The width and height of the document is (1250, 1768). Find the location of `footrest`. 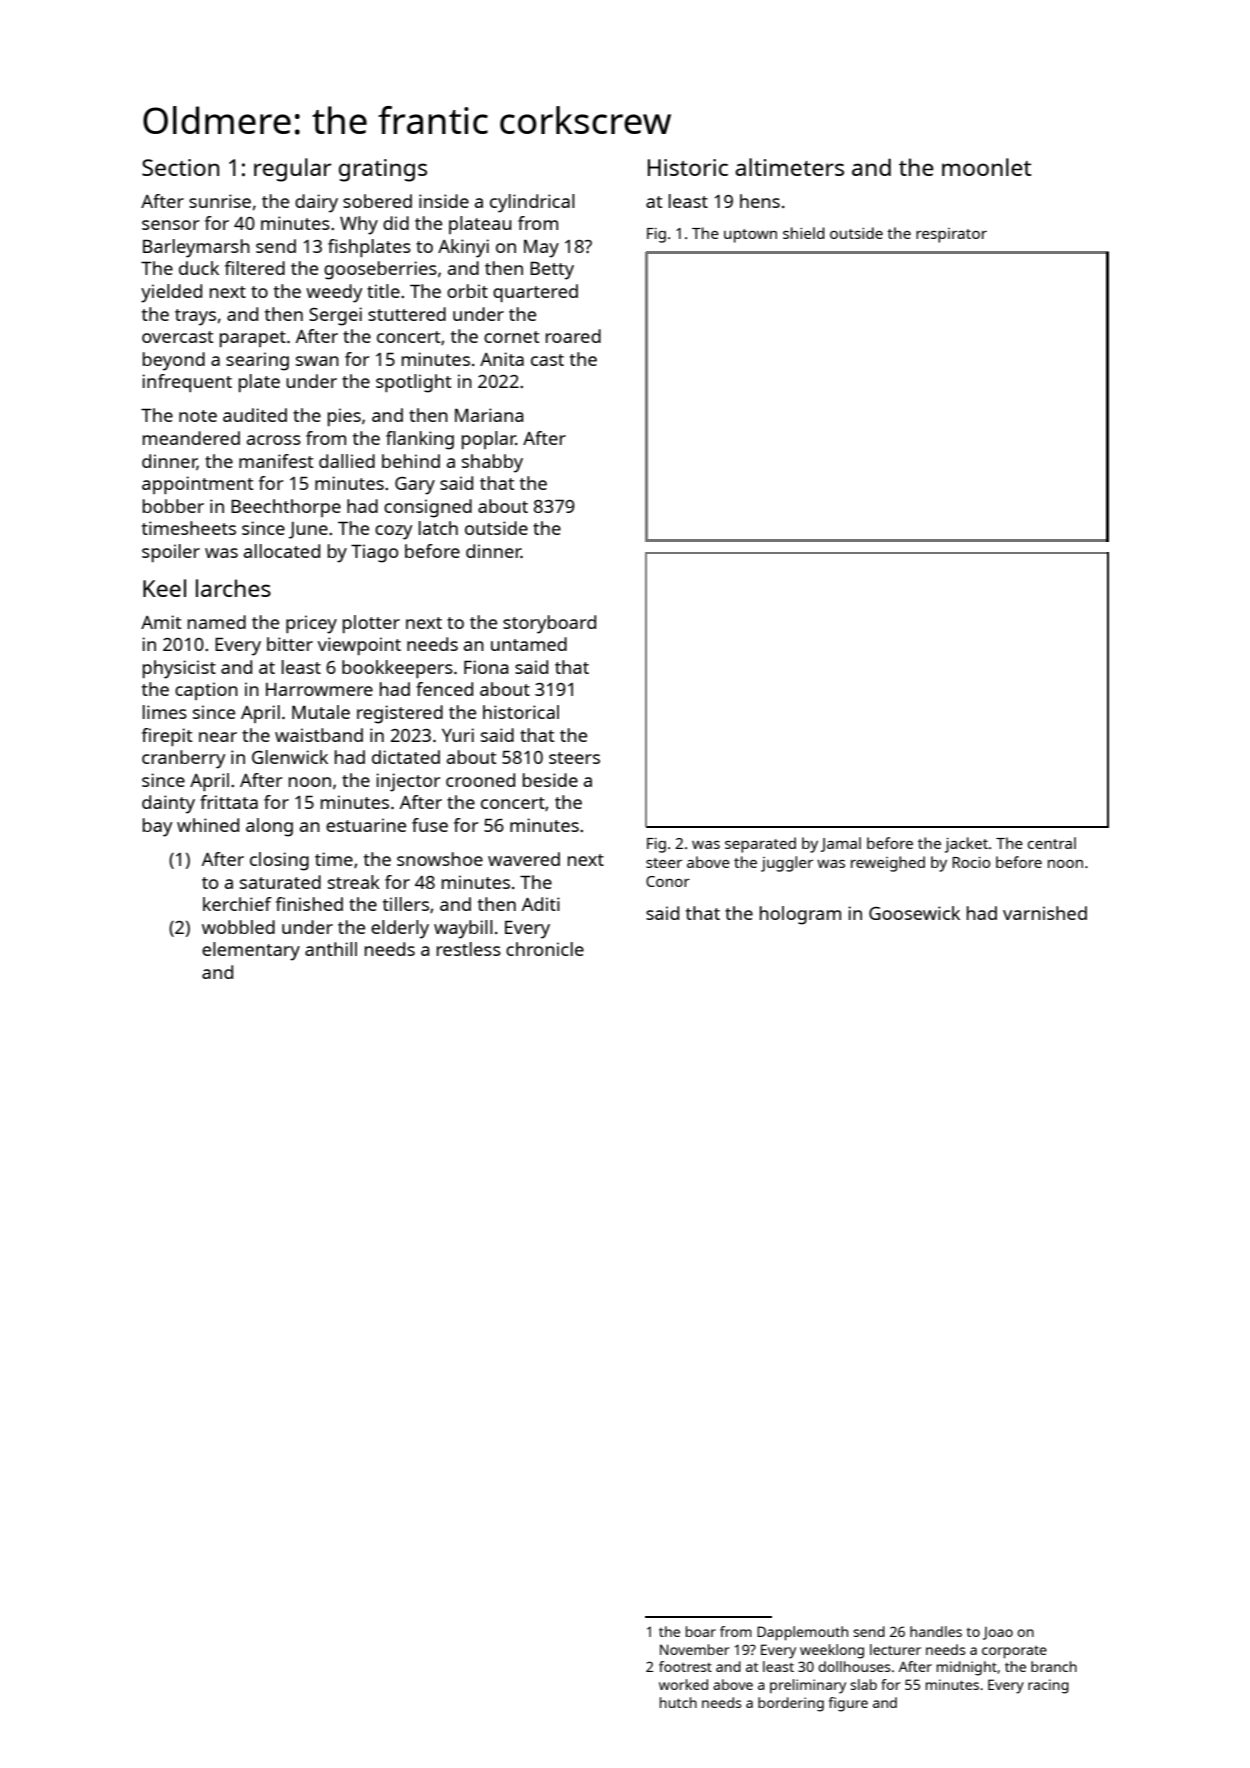

footrest is located at coordinates (685, 1666).
